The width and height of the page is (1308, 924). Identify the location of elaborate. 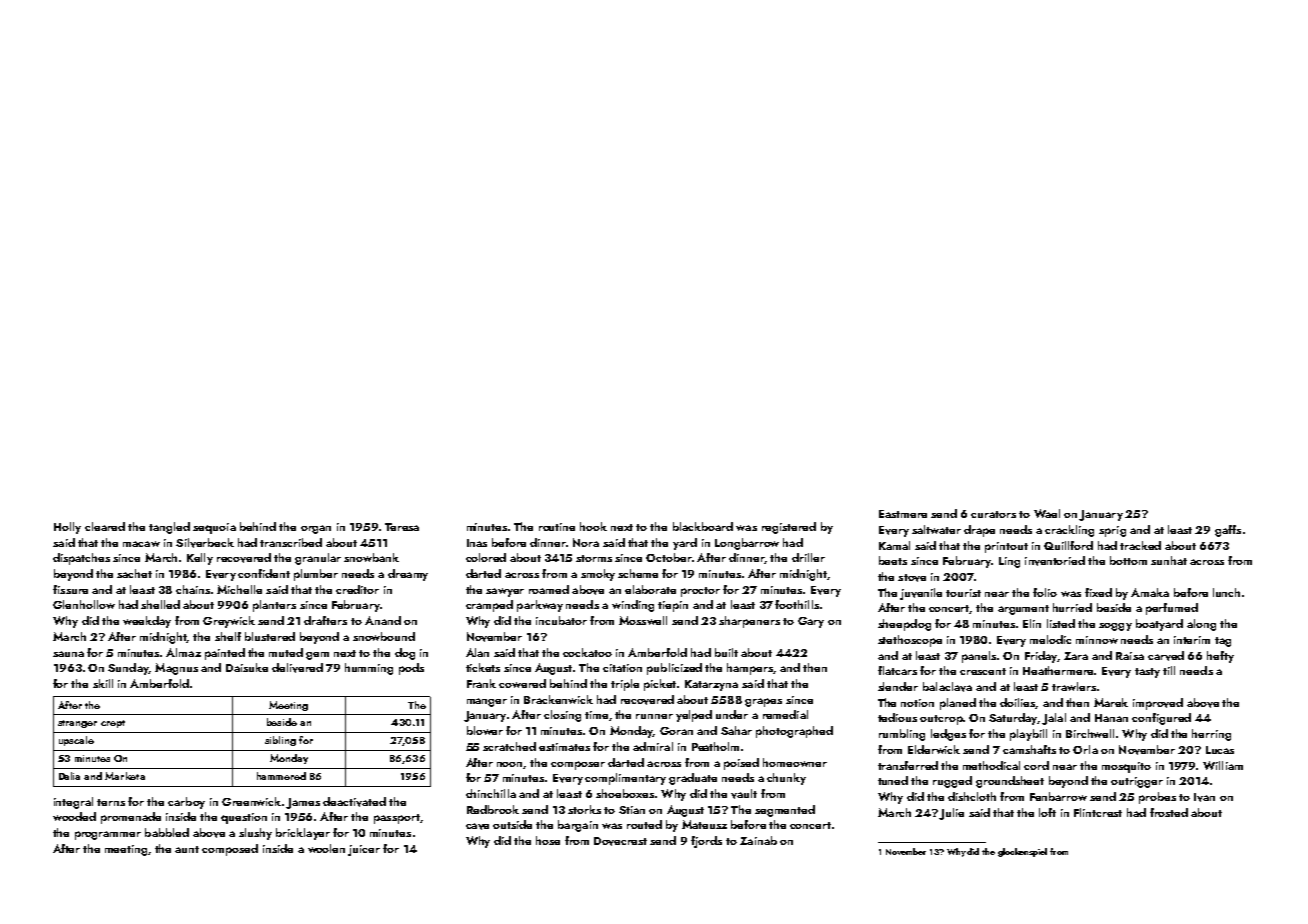
(650, 589).
